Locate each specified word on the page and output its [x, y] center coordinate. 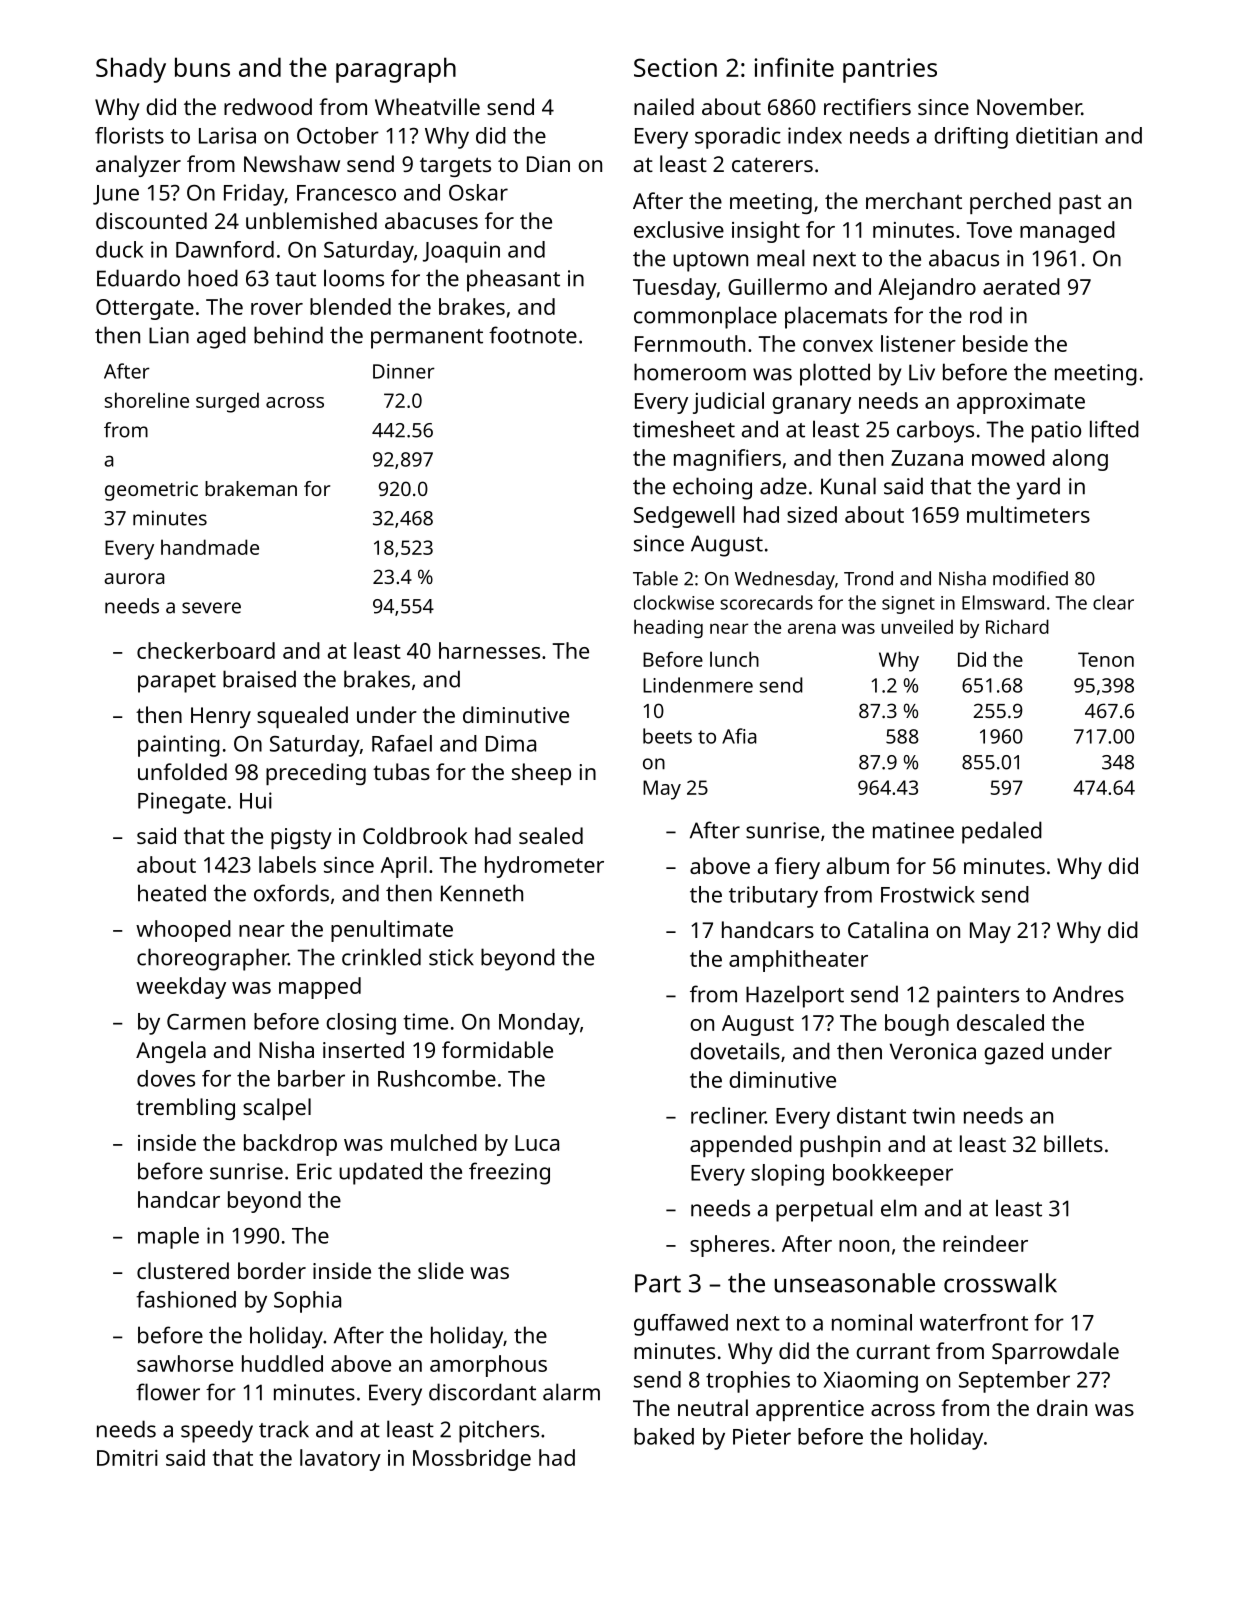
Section [675, 67]
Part [658, 1283]
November [1029, 106]
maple [168, 1238]
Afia [739, 736]
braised [259, 679]
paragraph [396, 70]
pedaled [1002, 832]
